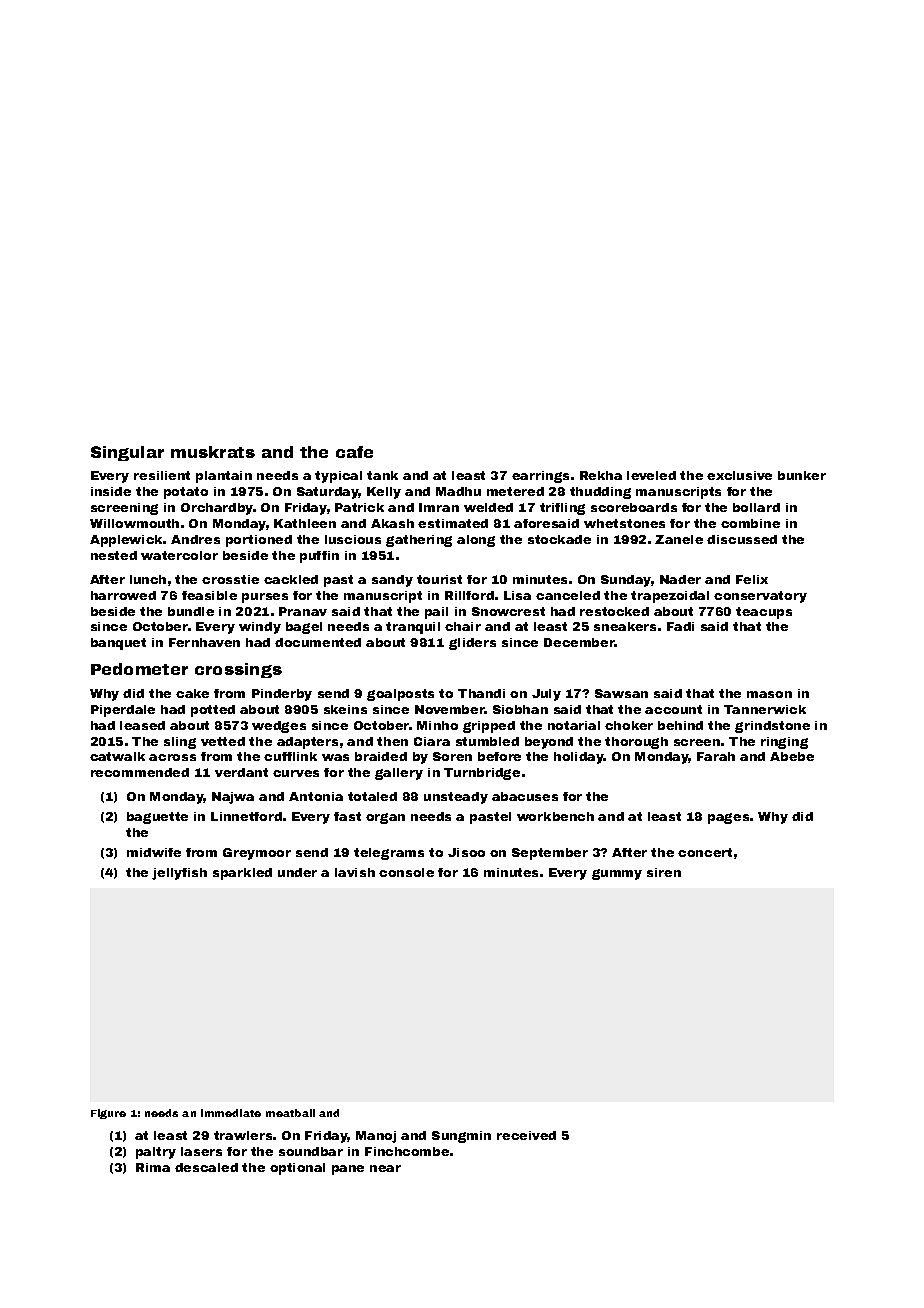 This document has width=924, height=1308. What do you see at coordinates (802, 475) in the document?
I see `bunker` at bounding box center [802, 475].
